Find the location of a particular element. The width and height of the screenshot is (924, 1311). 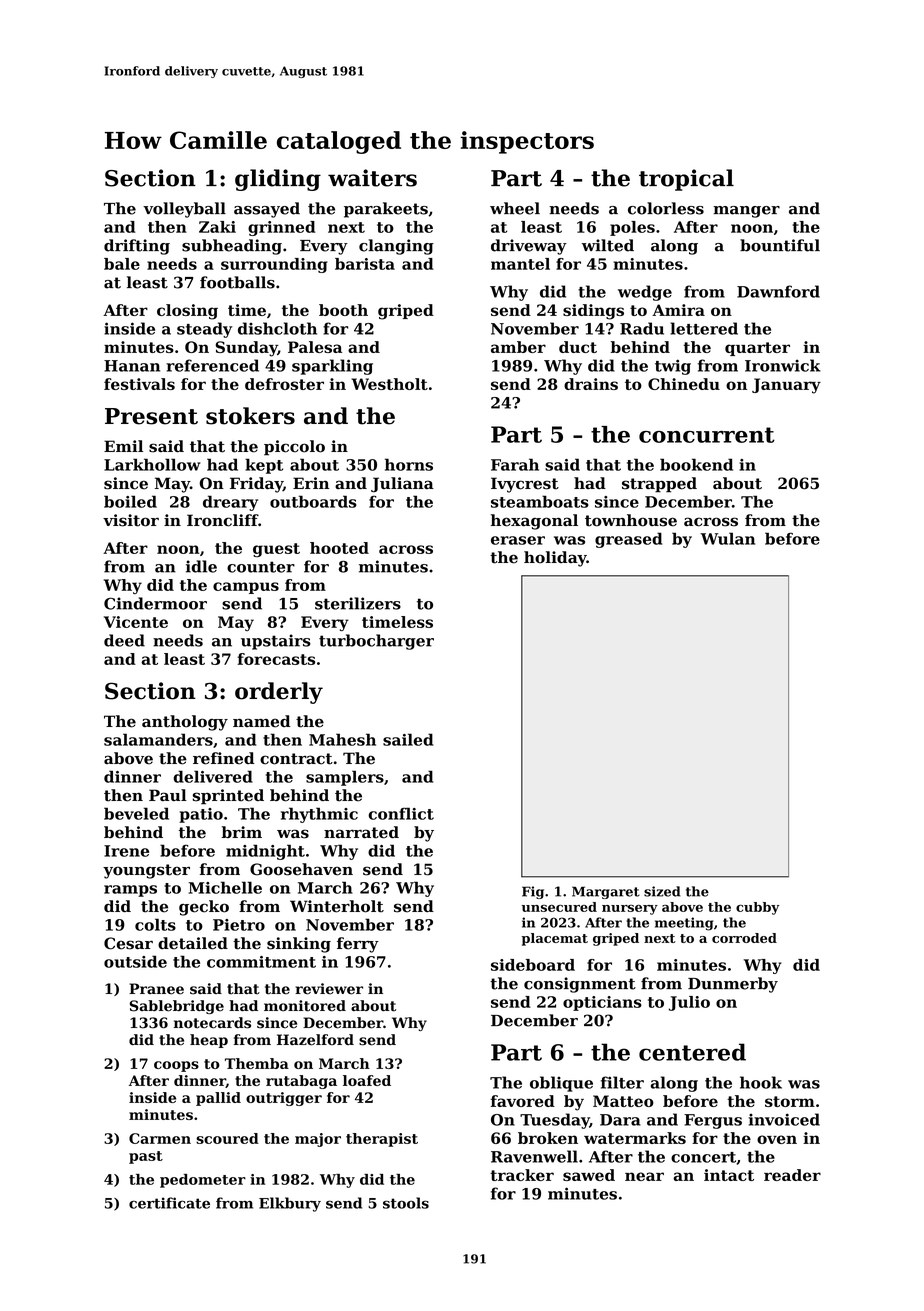

duct is located at coordinates (578, 347).
